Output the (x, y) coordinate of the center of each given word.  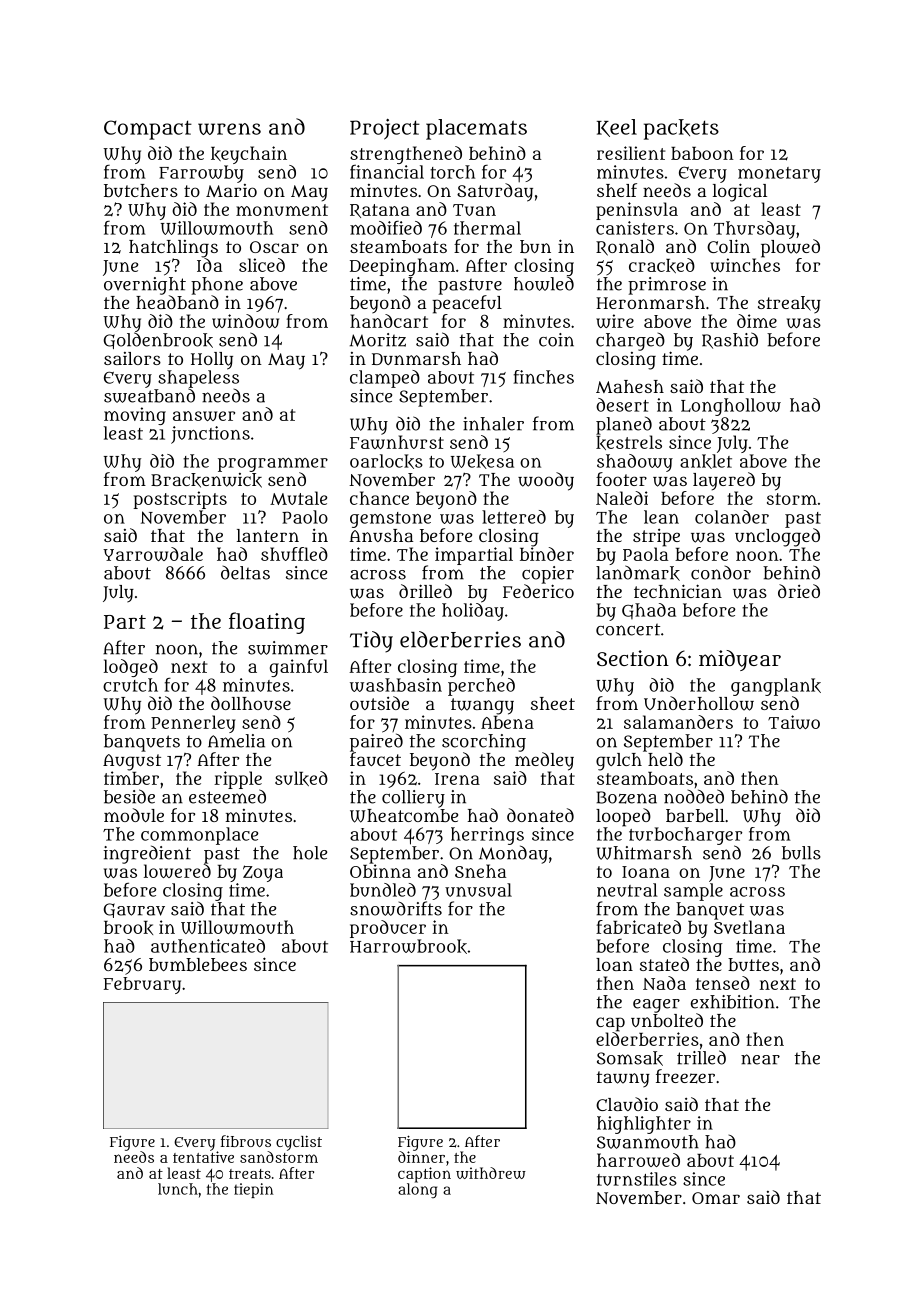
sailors (132, 358)
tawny (623, 1079)
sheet (553, 703)
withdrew (491, 1173)
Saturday (495, 192)
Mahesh (630, 386)
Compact (148, 130)
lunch (178, 1189)
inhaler (493, 424)
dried (799, 591)
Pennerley (193, 724)
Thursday (754, 230)
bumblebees (198, 964)
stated (664, 964)
